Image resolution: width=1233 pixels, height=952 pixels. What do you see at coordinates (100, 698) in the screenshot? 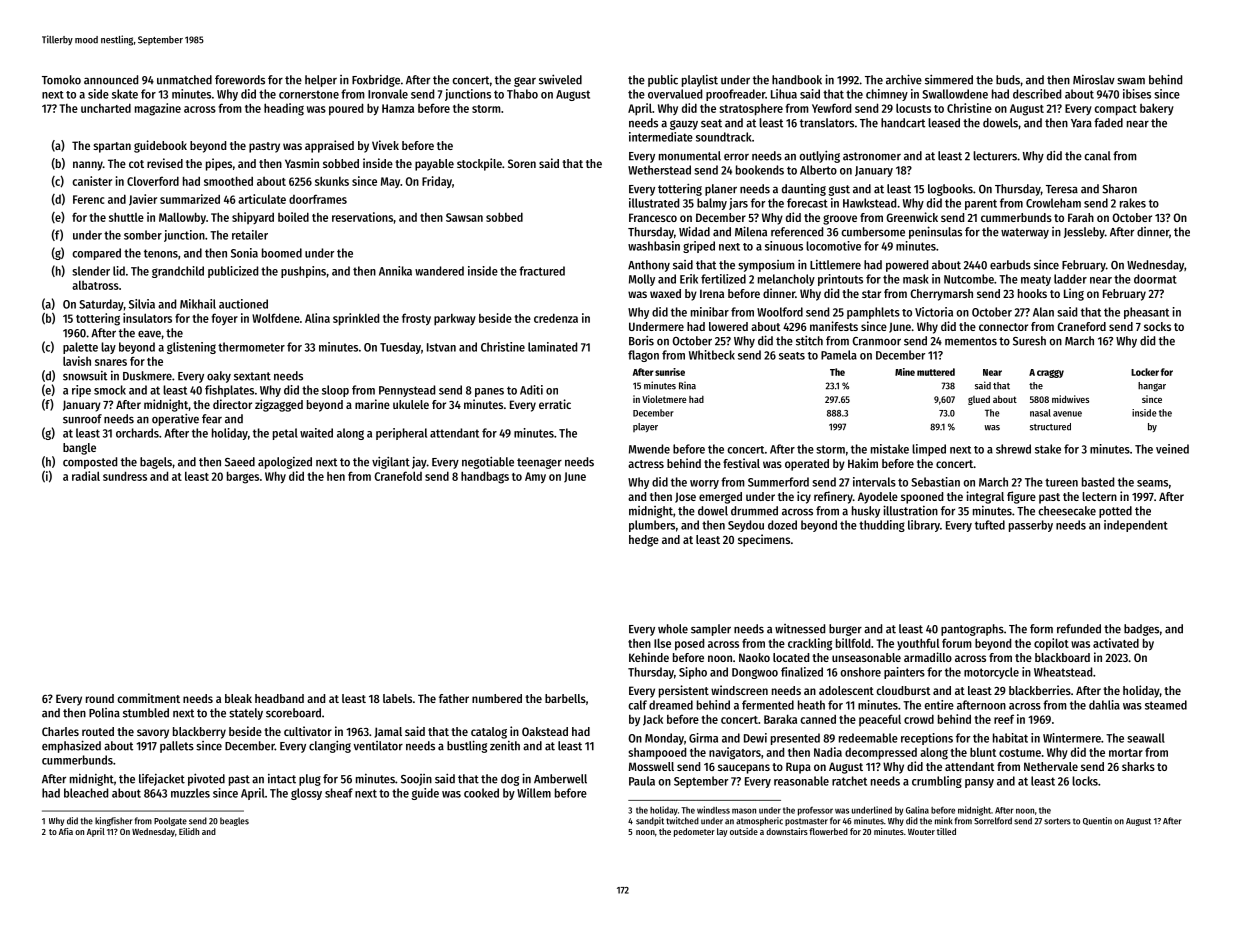
I see `round` at bounding box center [100, 698].
